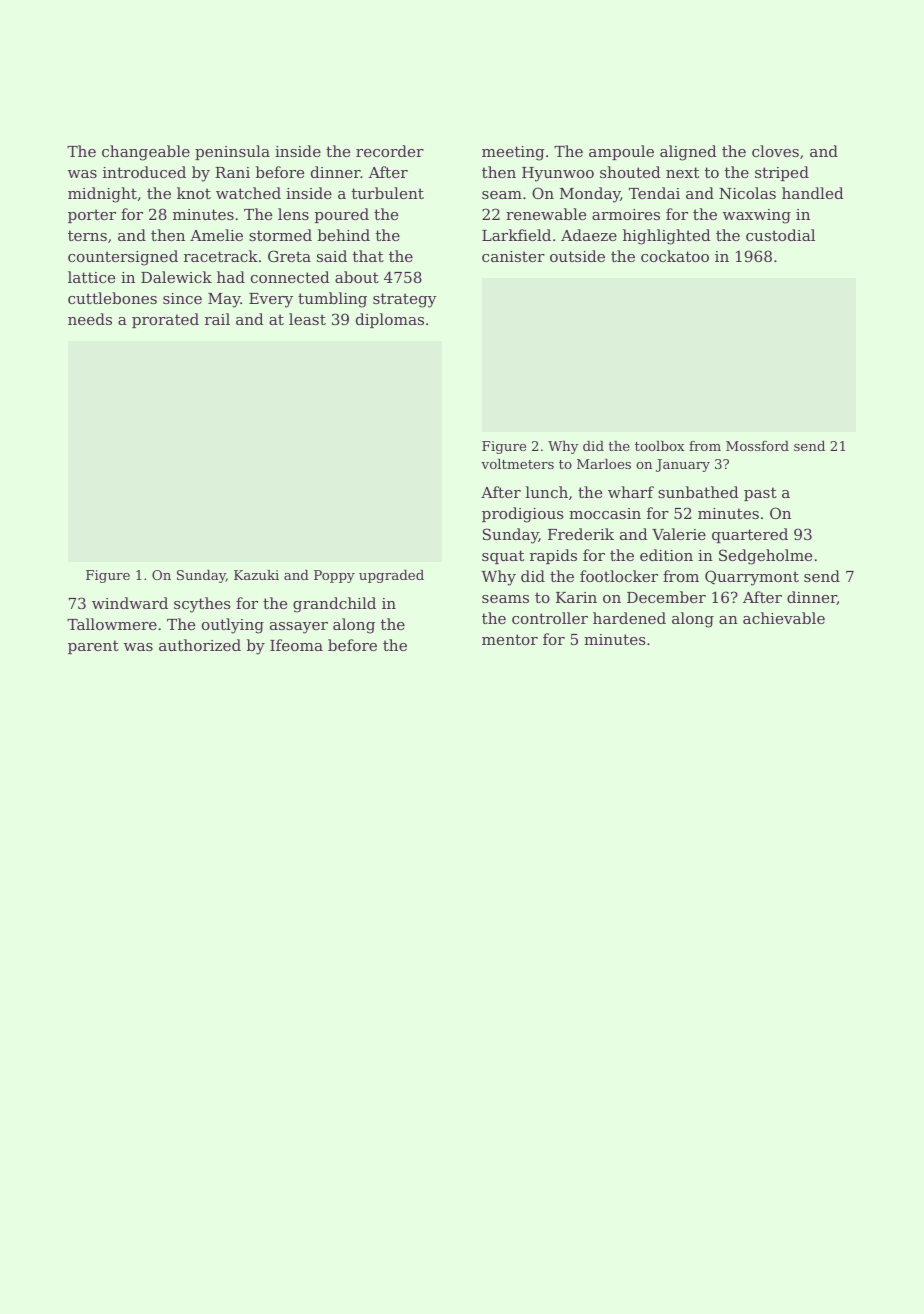 The image size is (924, 1314). What do you see at coordinates (390, 151) in the screenshot?
I see `recorder` at bounding box center [390, 151].
